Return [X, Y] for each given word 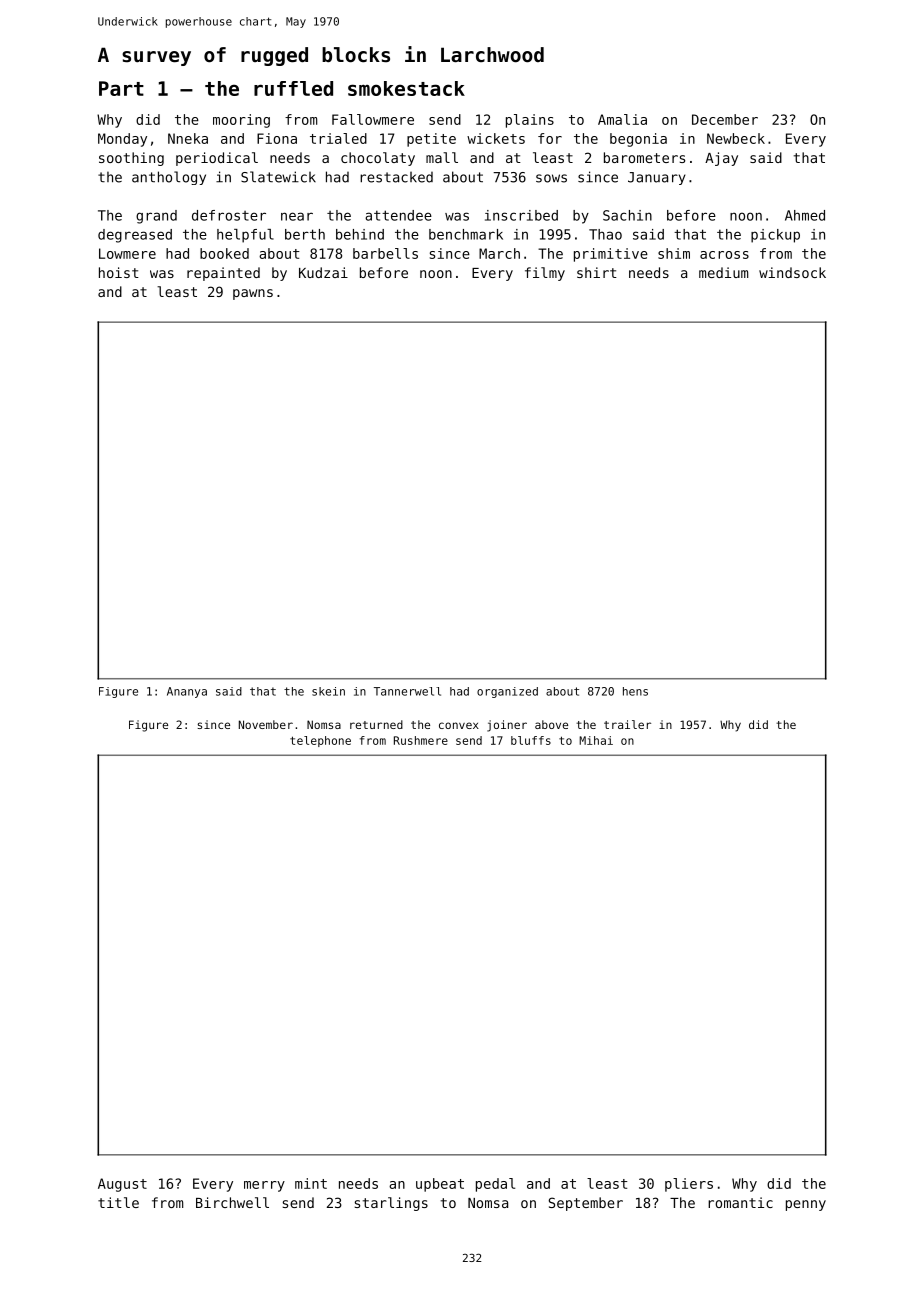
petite [431, 140]
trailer [627, 724]
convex [459, 725]
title [118, 1202]
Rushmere [421, 740]
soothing [131, 159]
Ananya [187, 692]
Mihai [596, 740]
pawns [253, 294]
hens [635, 691]
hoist [119, 272]
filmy [545, 274]
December [725, 119]
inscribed [521, 215]
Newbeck [736, 138]
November [266, 724]
